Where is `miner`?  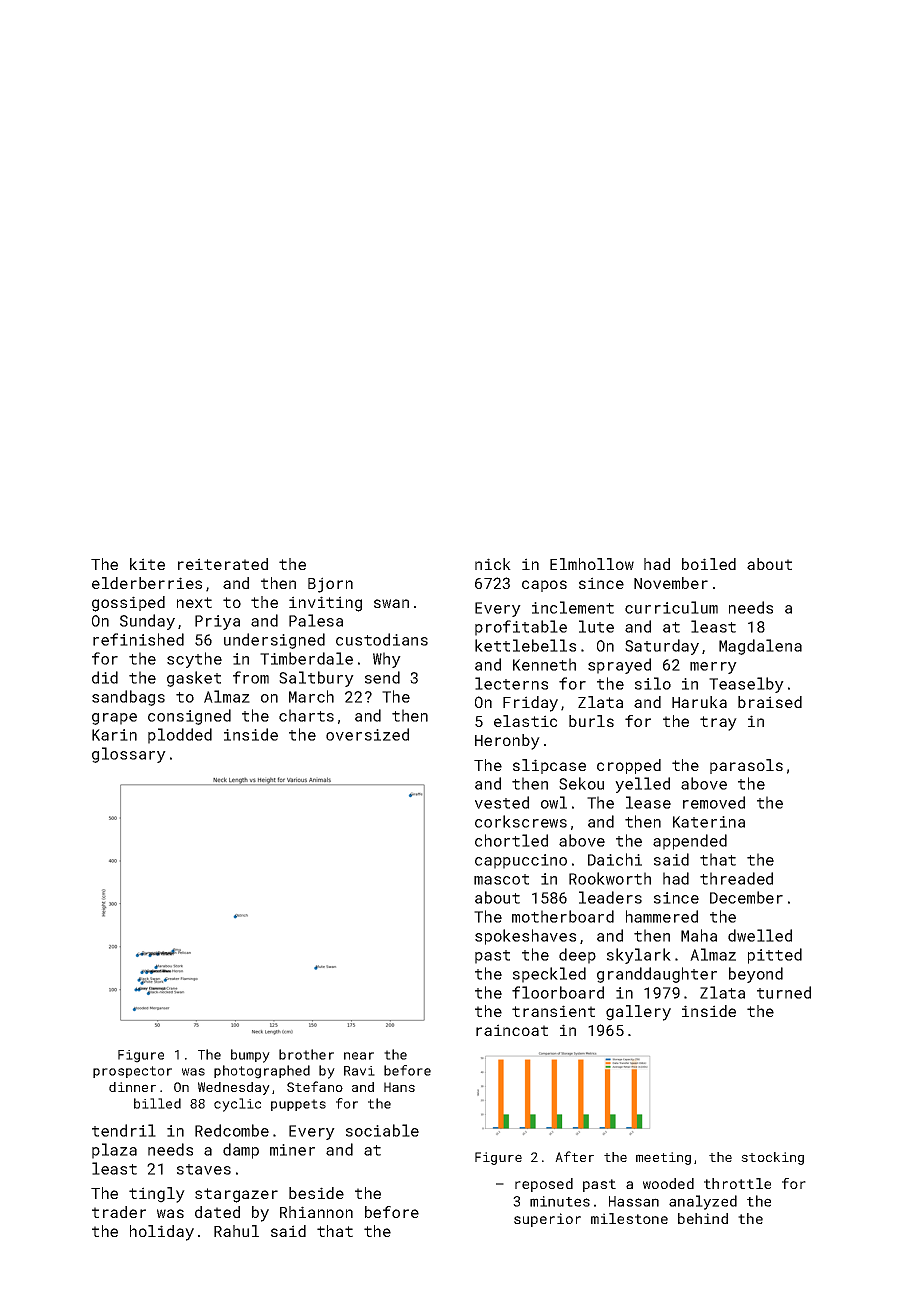 miner is located at coordinates (292, 1150).
